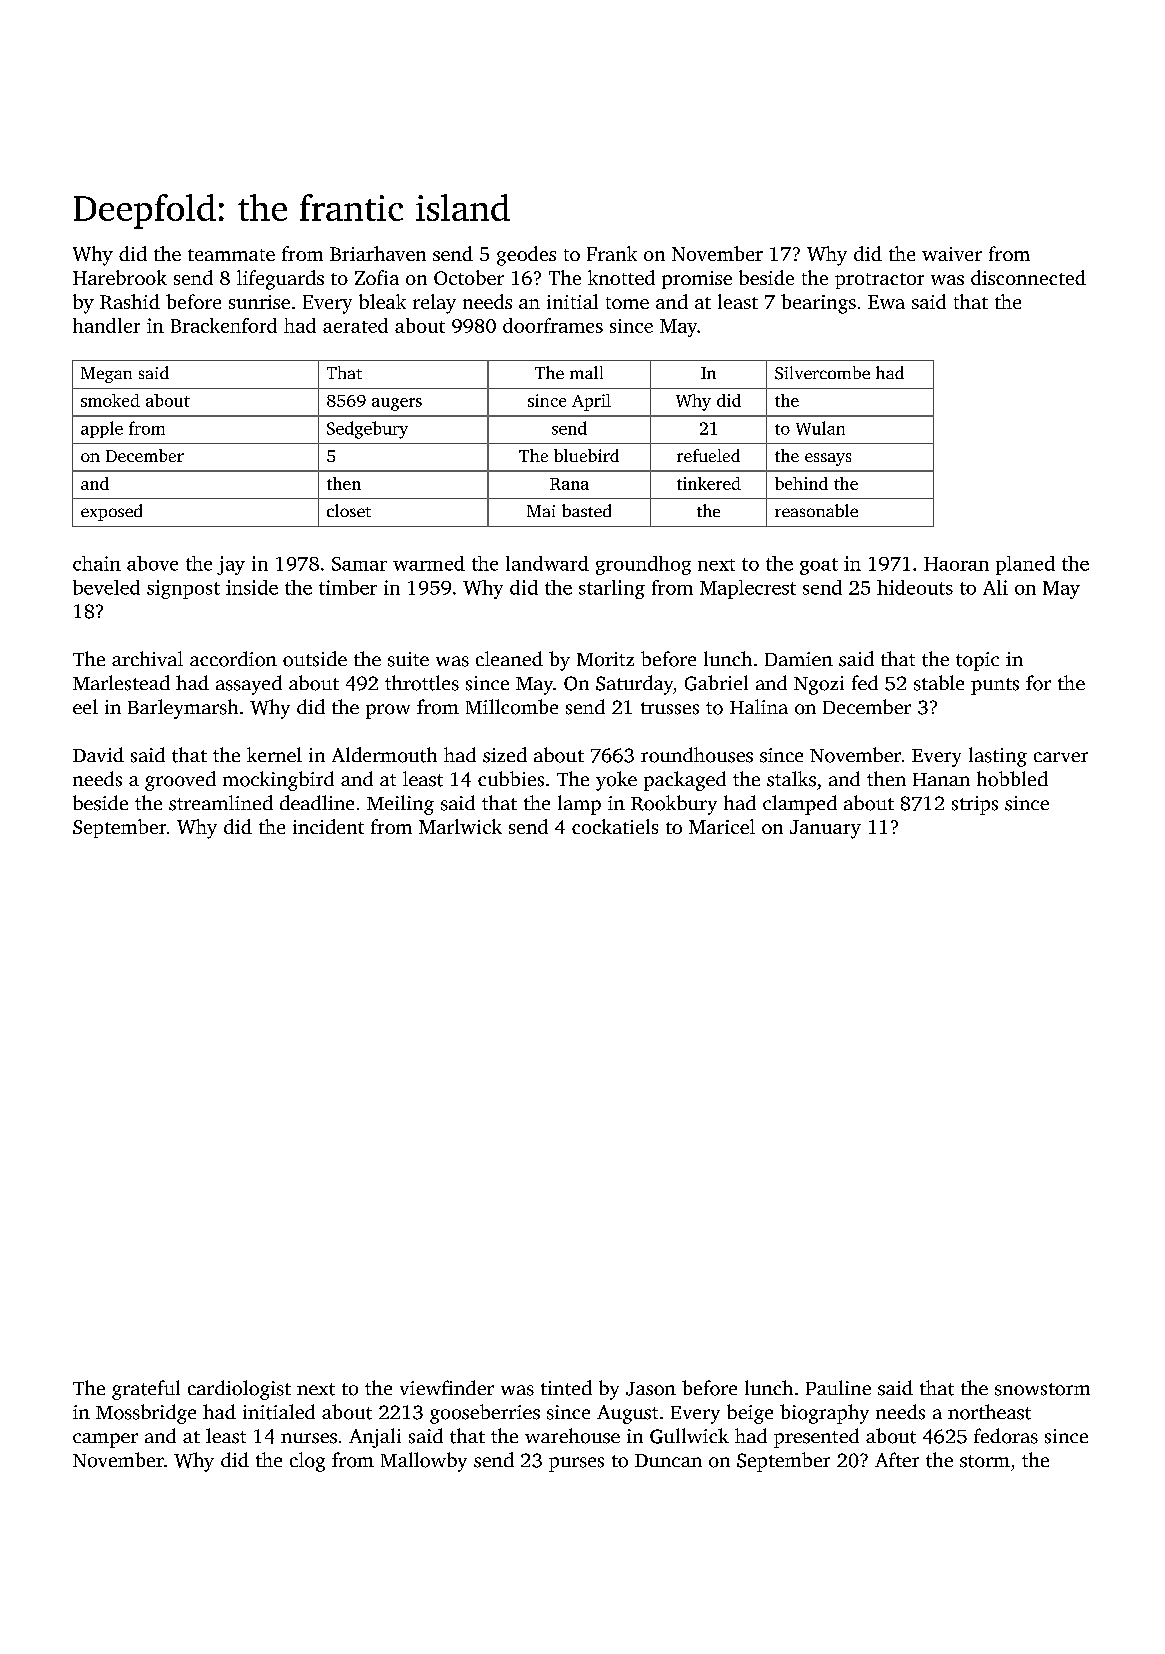  I want to click on strips, so click(975, 805).
